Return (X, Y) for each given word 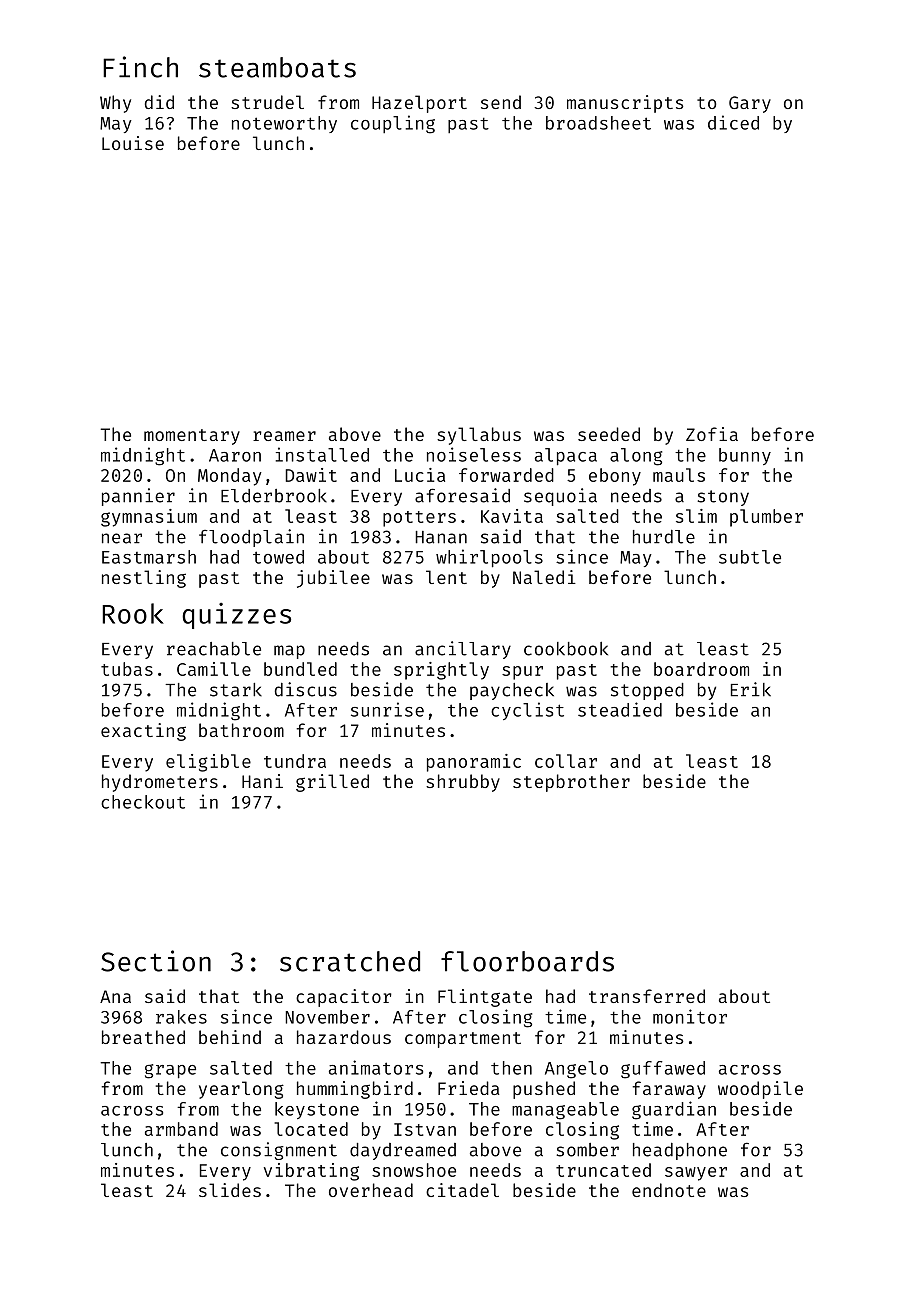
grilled (332, 783)
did (159, 102)
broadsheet (598, 123)
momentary (192, 437)
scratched (350, 961)
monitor (690, 1016)
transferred (647, 996)
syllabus (479, 436)
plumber (766, 518)
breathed (143, 1037)
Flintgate (485, 998)
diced (733, 122)
